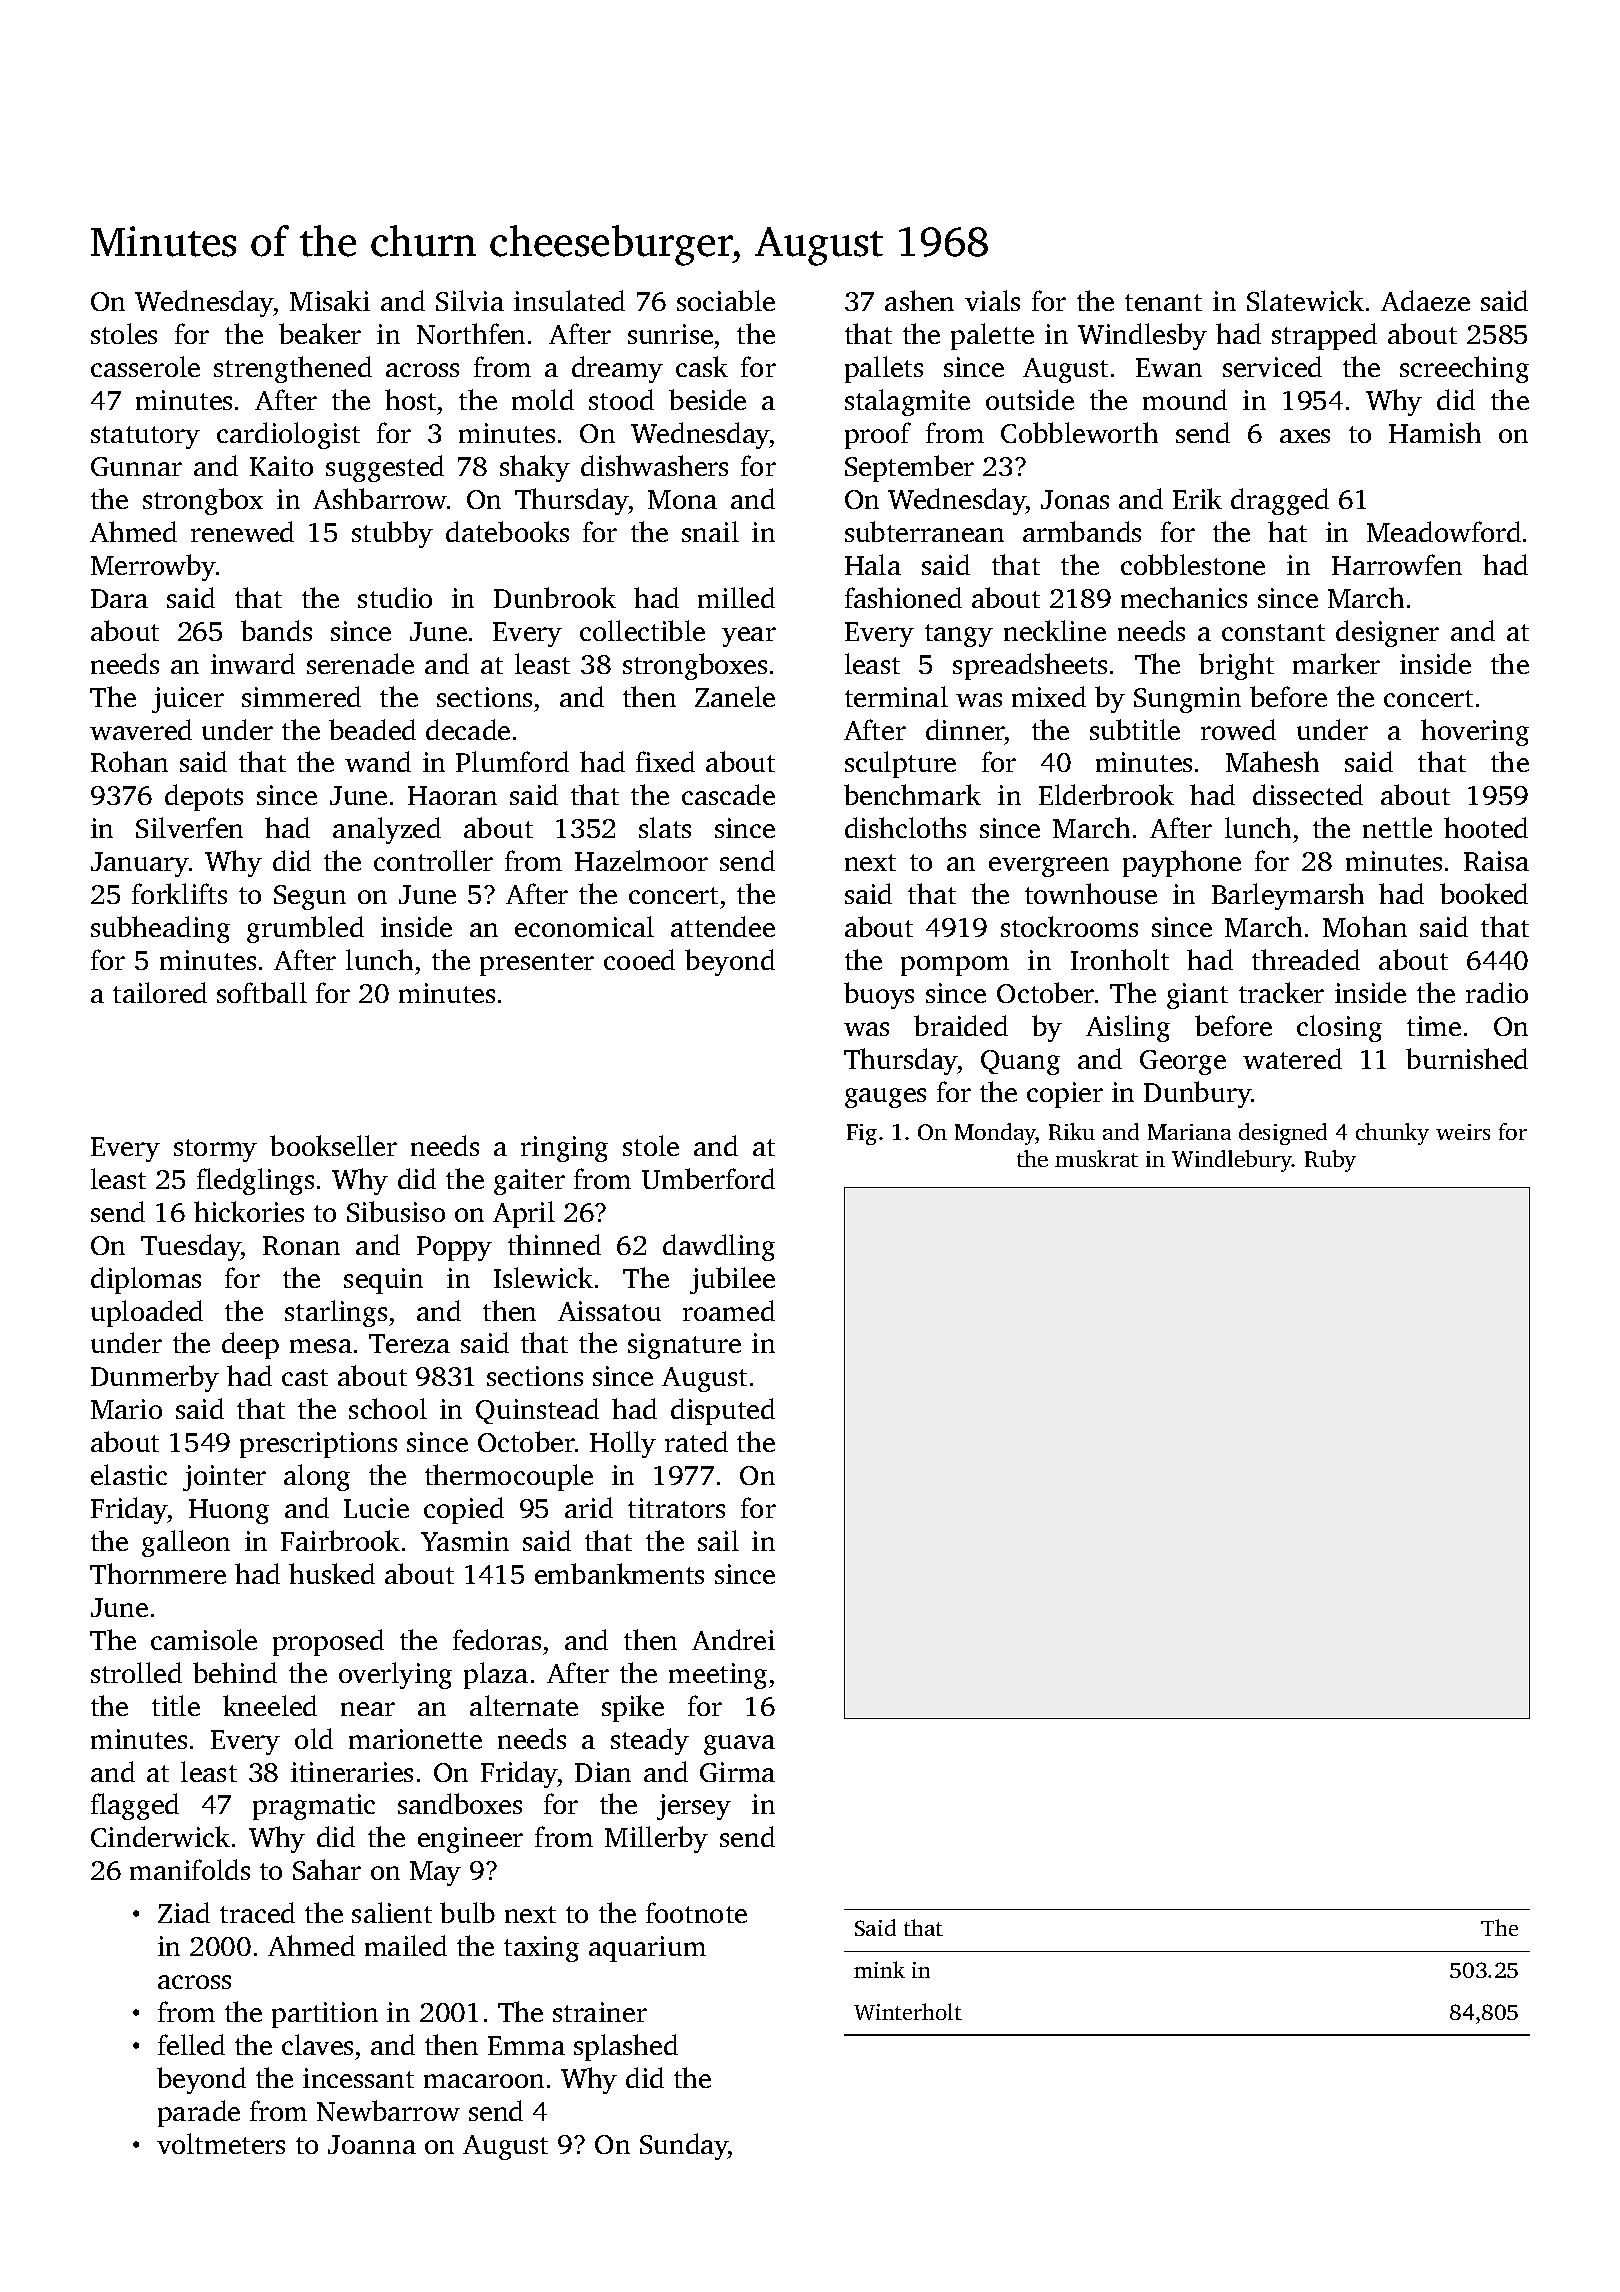 The width and height of the screenshot is (1620, 2292). I want to click on Dara, so click(119, 598).
